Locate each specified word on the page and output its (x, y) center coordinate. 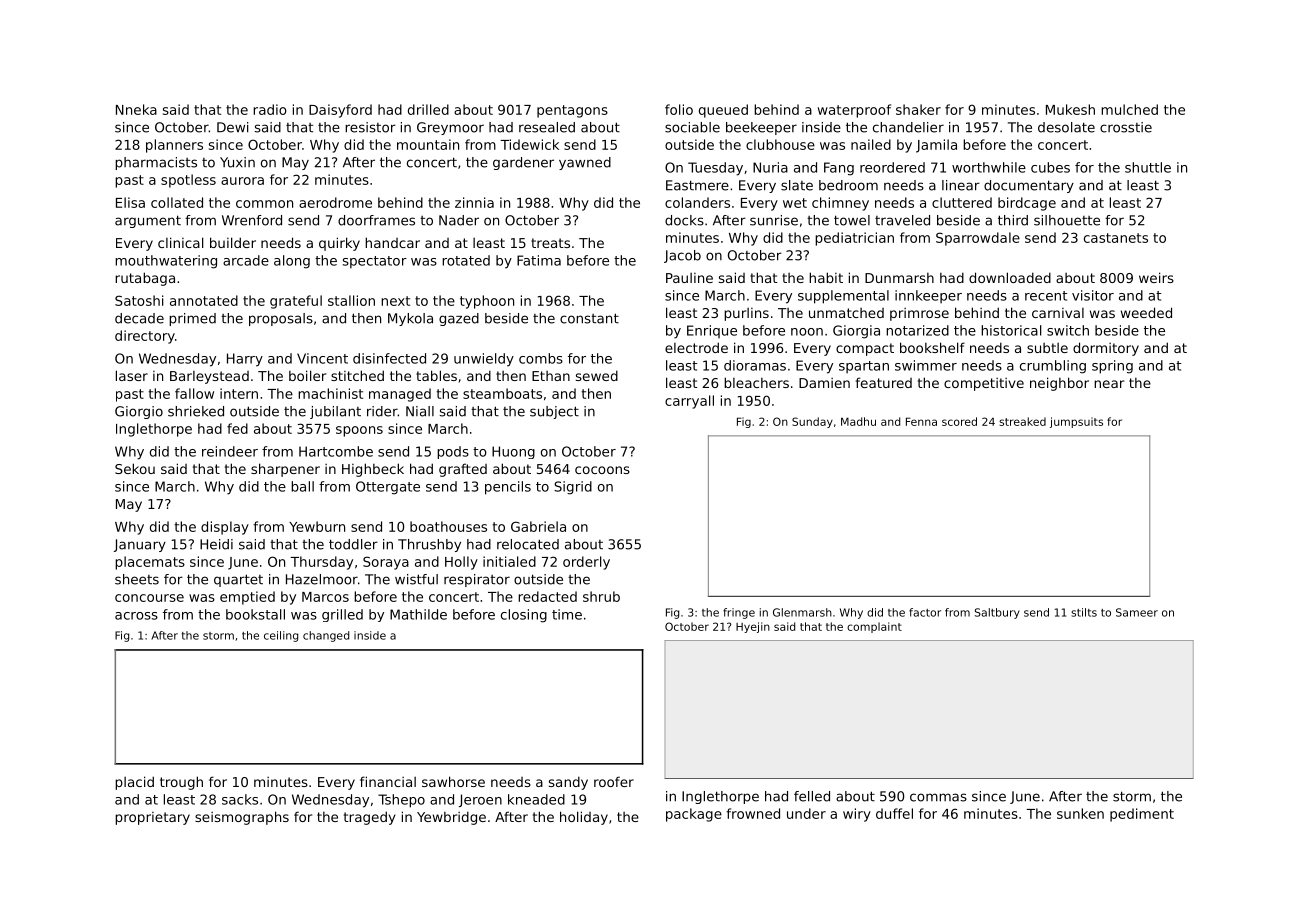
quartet (238, 580)
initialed (509, 561)
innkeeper (928, 296)
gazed (459, 319)
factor (925, 612)
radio (270, 109)
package (694, 815)
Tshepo (401, 801)
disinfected (389, 358)
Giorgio (139, 412)
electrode (696, 347)
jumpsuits (1076, 422)
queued (723, 111)
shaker (918, 109)
